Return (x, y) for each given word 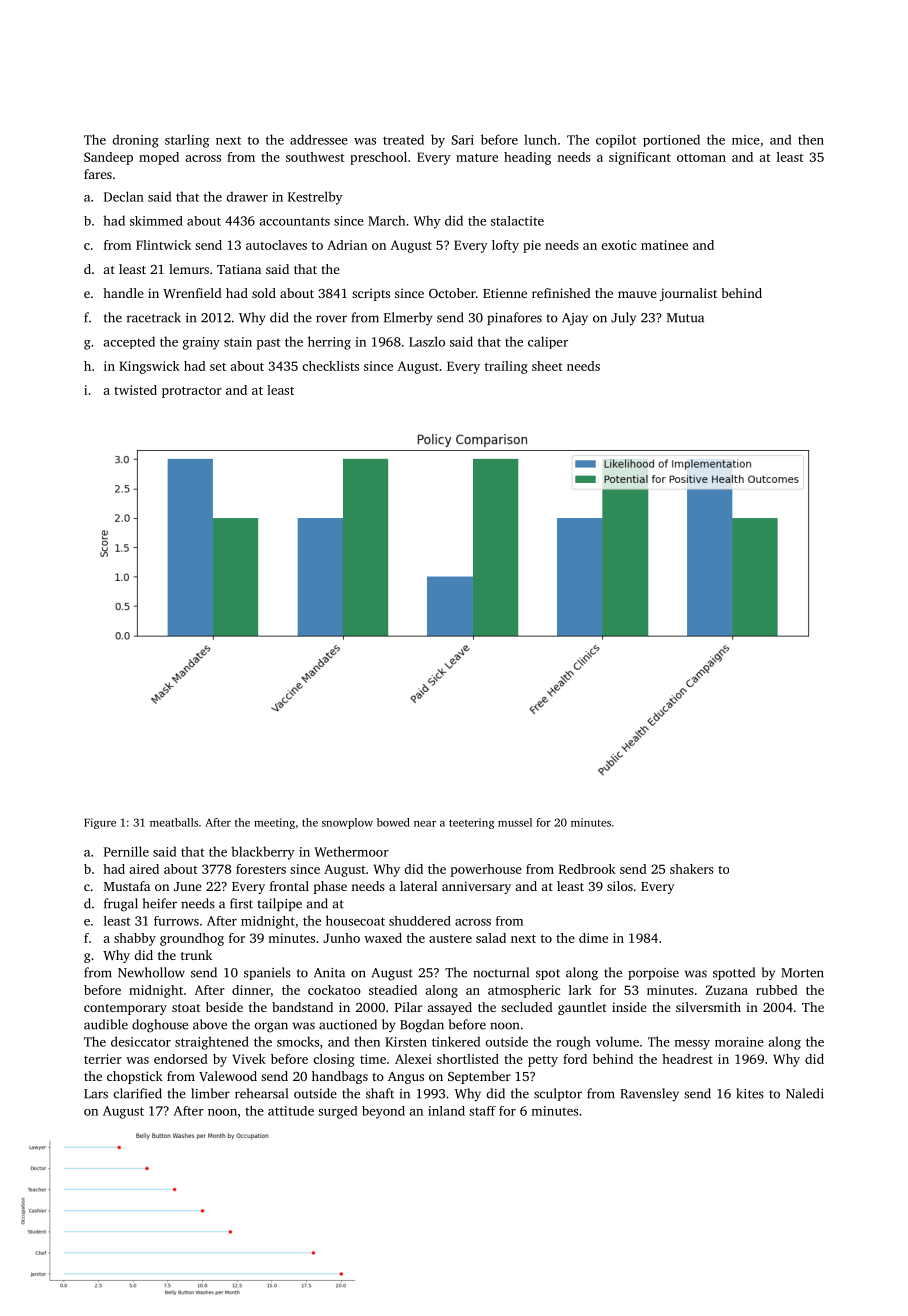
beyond (383, 1112)
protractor (192, 392)
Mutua (685, 318)
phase (330, 887)
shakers (692, 869)
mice (746, 140)
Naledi (805, 1093)
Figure (100, 823)
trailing (506, 367)
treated (403, 139)
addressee (319, 139)
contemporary (125, 1009)
